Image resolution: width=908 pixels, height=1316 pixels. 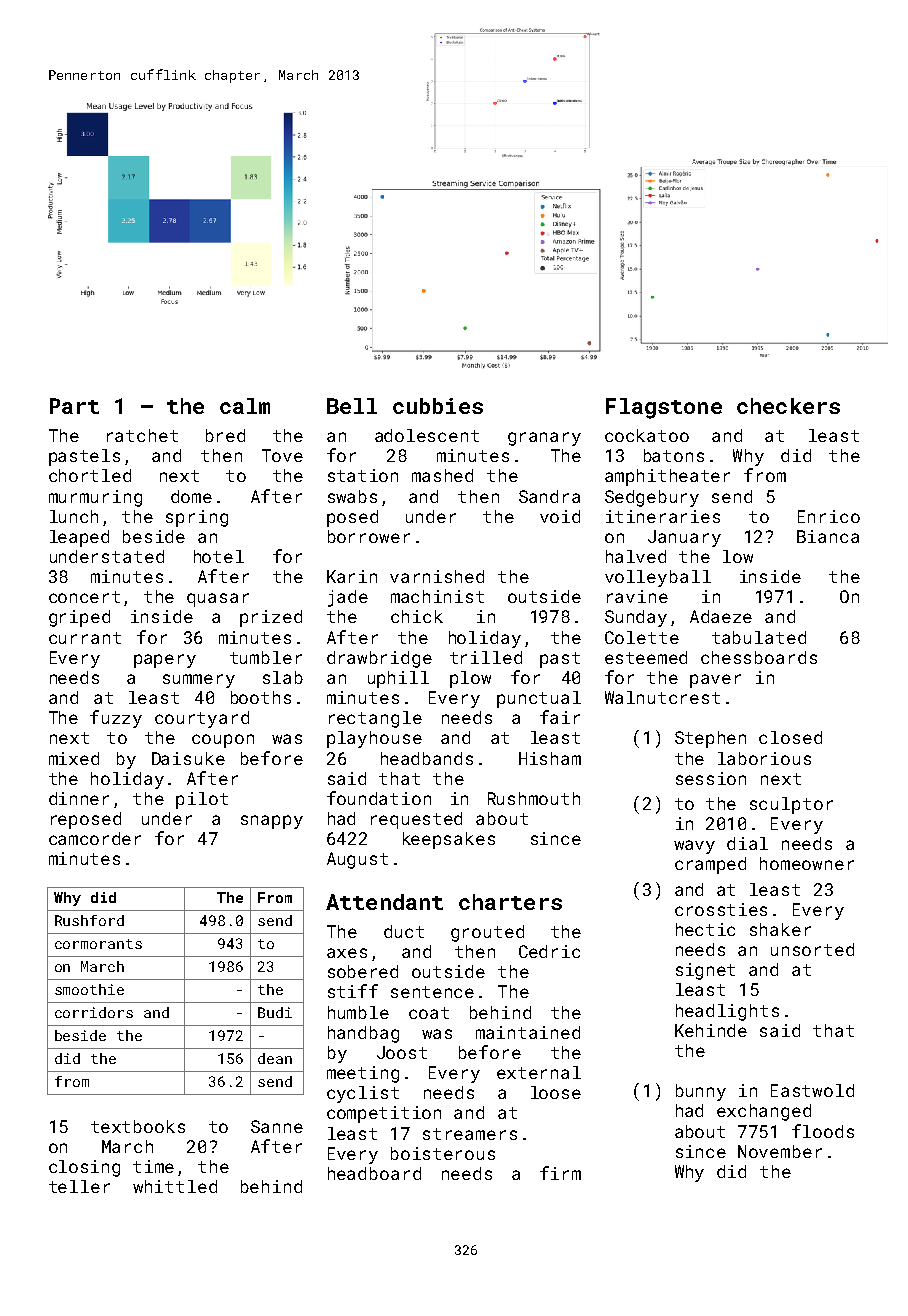 I want to click on cubbies, so click(x=438, y=406).
